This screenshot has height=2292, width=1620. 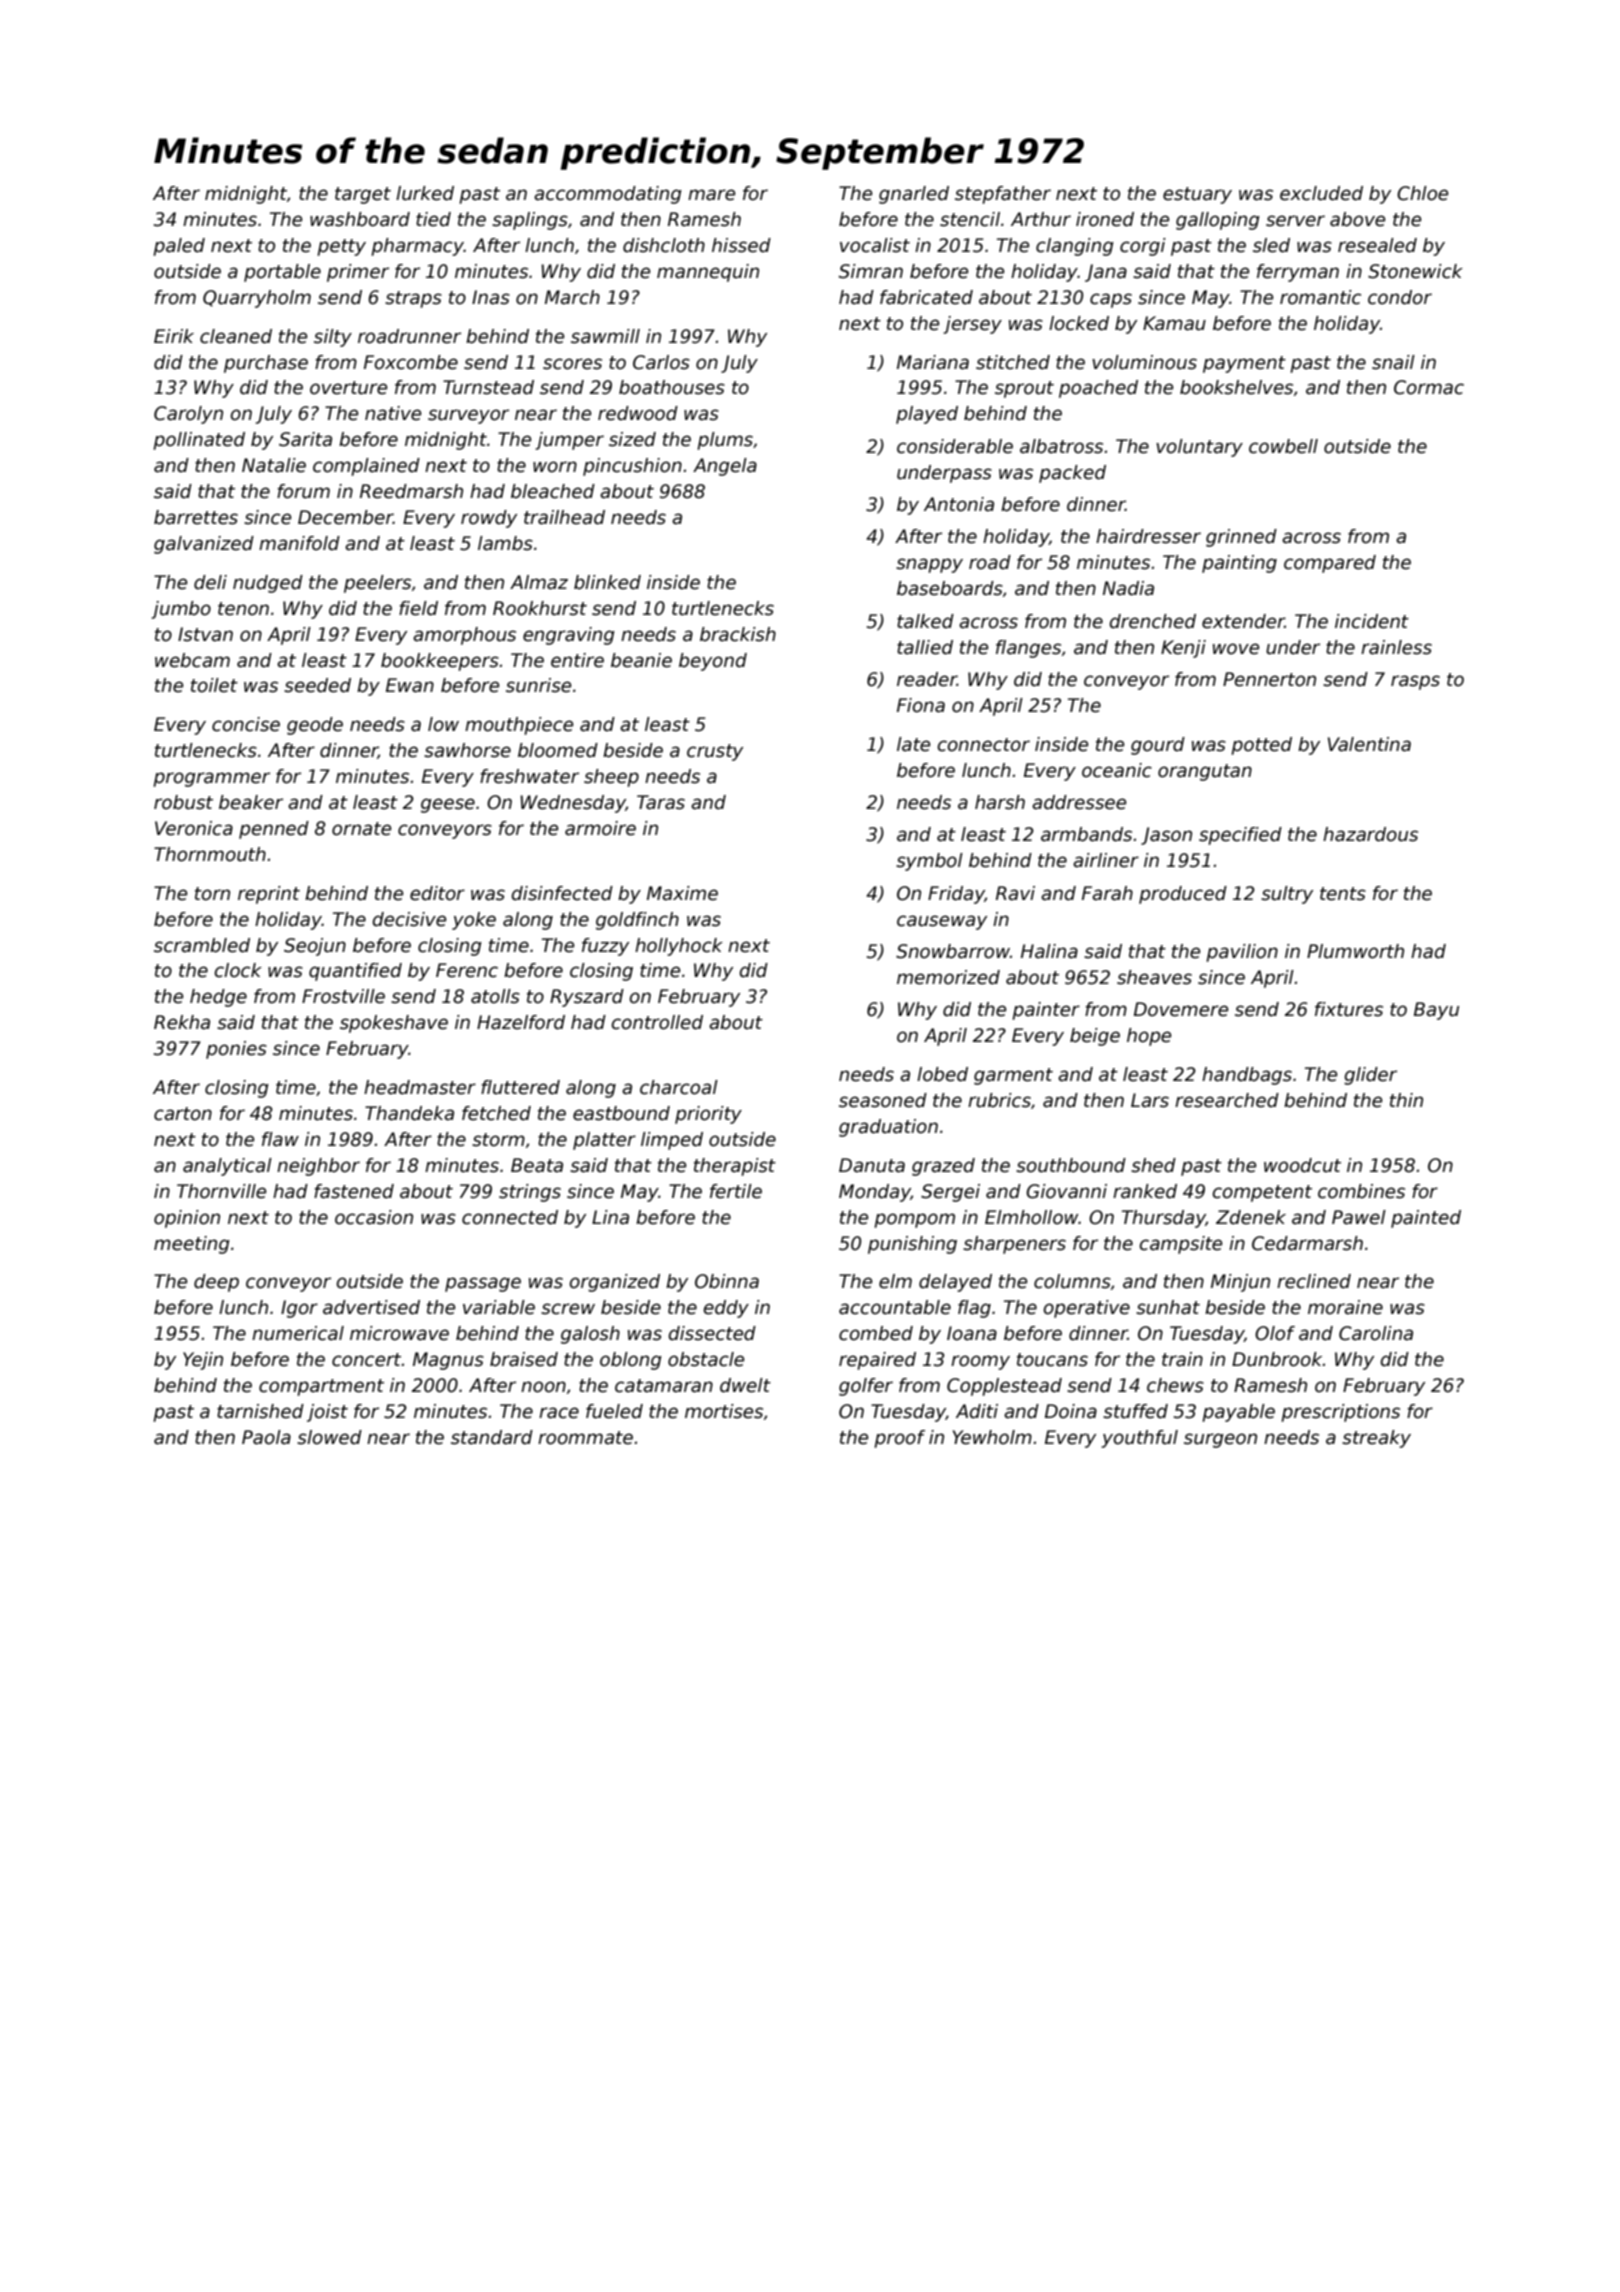 What do you see at coordinates (1003, 195) in the screenshot?
I see `stepfather` at bounding box center [1003, 195].
